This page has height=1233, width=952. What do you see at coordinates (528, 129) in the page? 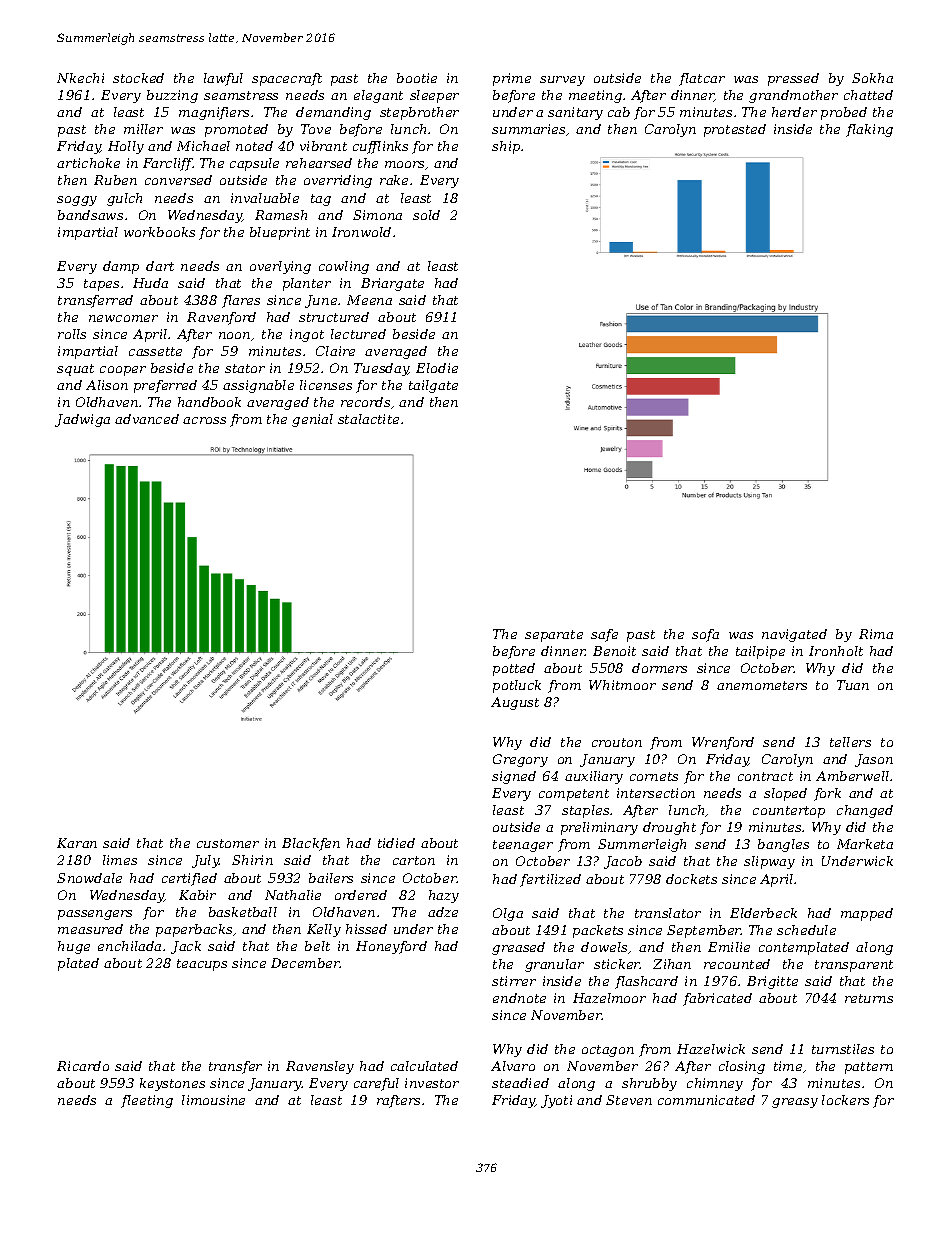
I see `summaries` at bounding box center [528, 129].
